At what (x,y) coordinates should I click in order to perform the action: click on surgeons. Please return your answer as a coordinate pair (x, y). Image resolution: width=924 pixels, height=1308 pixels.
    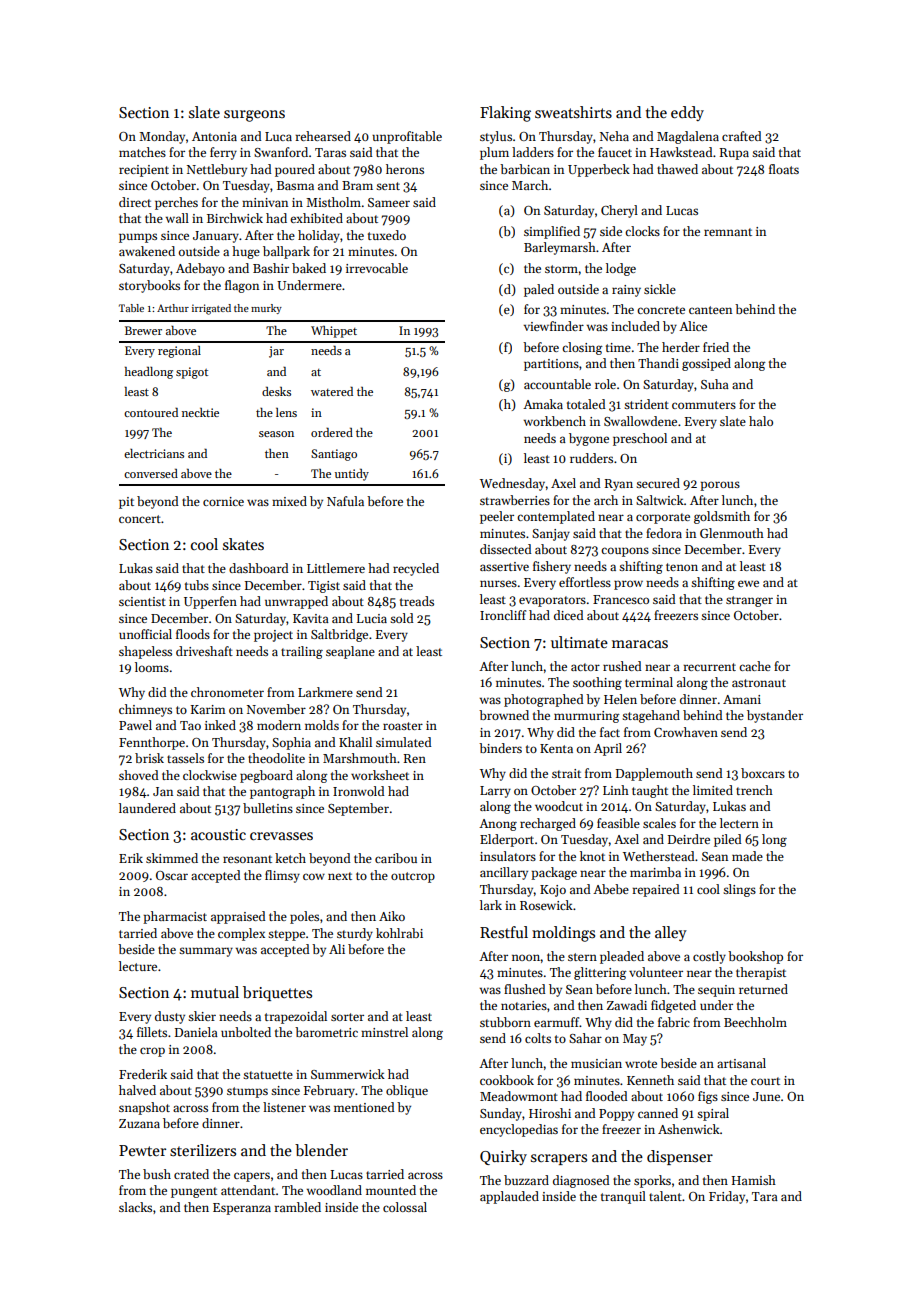
    Looking at the image, I should click on (254, 116).
